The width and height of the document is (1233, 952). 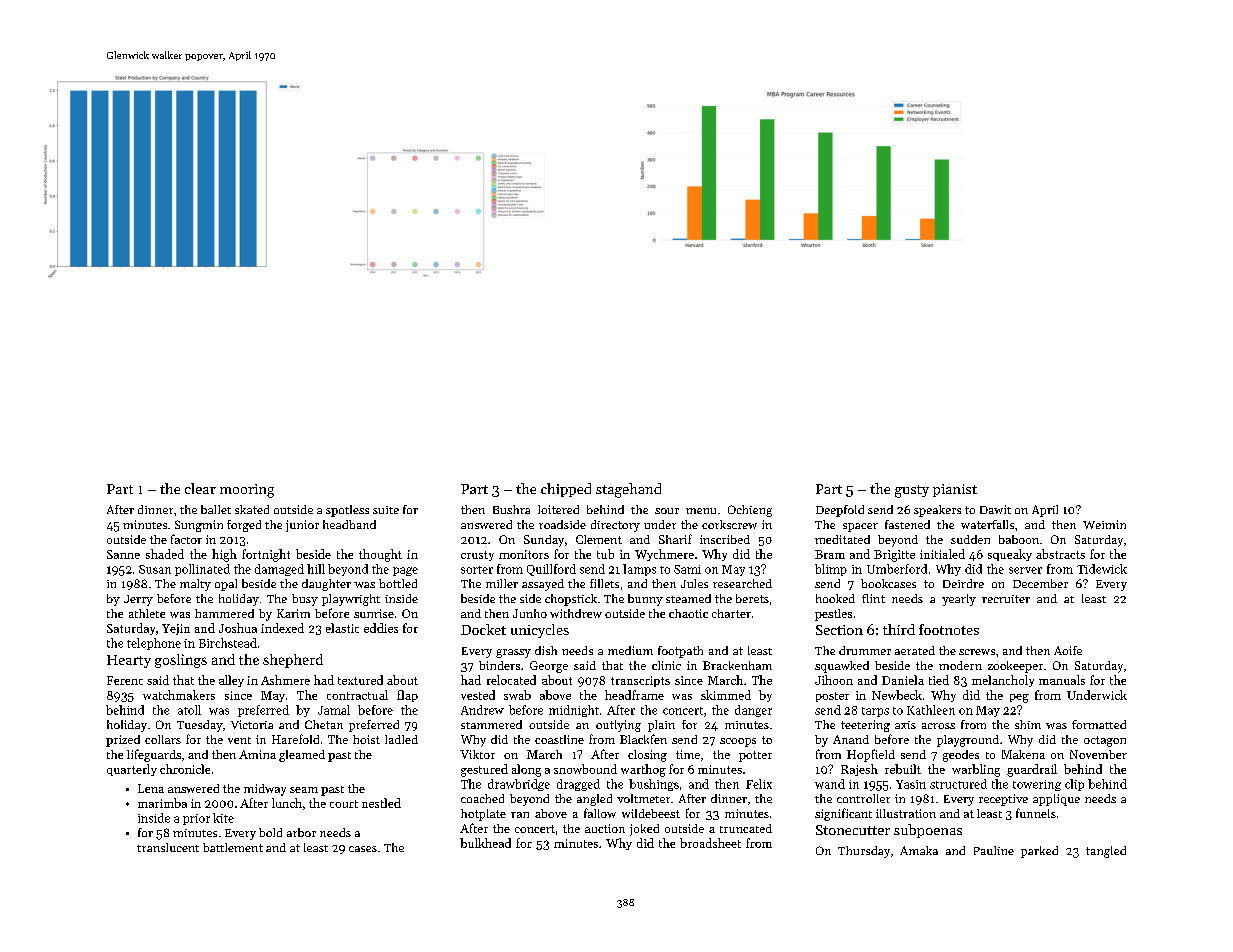 I want to click on daughter, so click(x=326, y=585).
